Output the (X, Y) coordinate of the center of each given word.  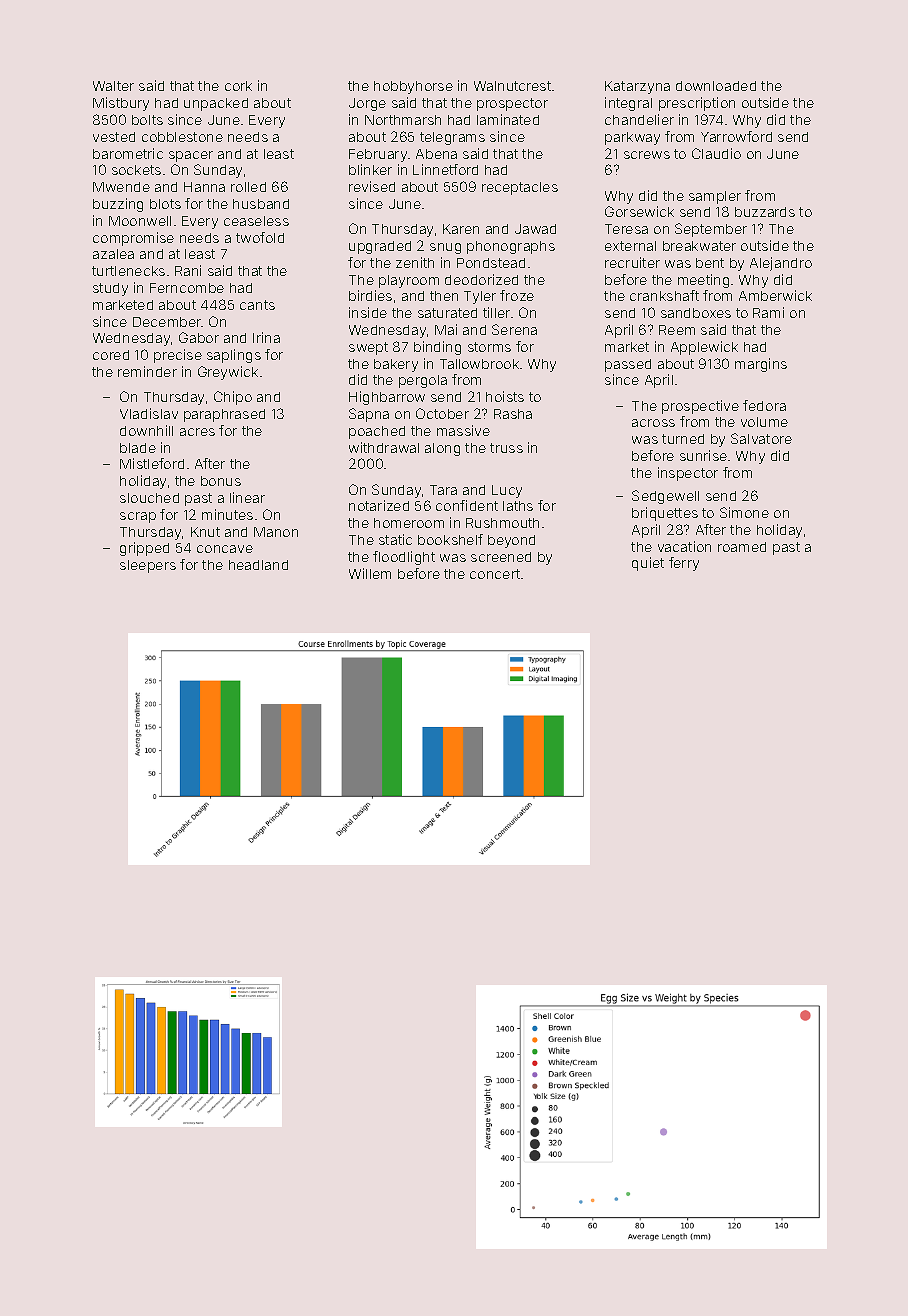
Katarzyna (637, 87)
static (395, 539)
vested (114, 137)
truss (506, 448)
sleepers (148, 566)
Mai (446, 329)
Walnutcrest (512, 86)
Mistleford (152, 463)
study (110, 289)
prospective (700, 407)
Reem (677, 330)
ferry (684, 564)
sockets (136, 170)
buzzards (765, 212)
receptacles (520, 188)
